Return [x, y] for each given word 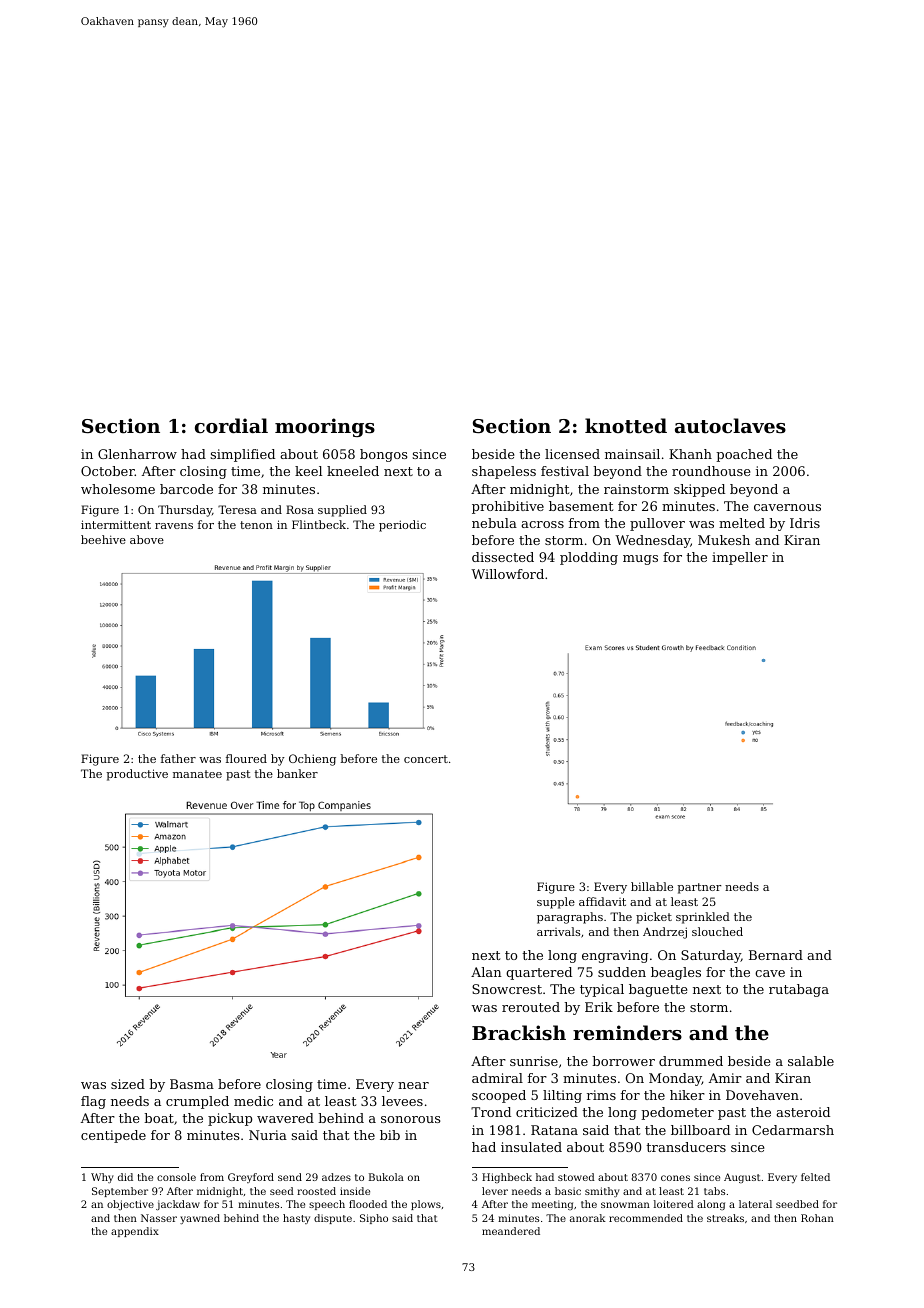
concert [426, 759]
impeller [740, 558]
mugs [640, 560]
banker [297, 773]
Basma [192, 1084]
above [147, 539]
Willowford [507, 574]
